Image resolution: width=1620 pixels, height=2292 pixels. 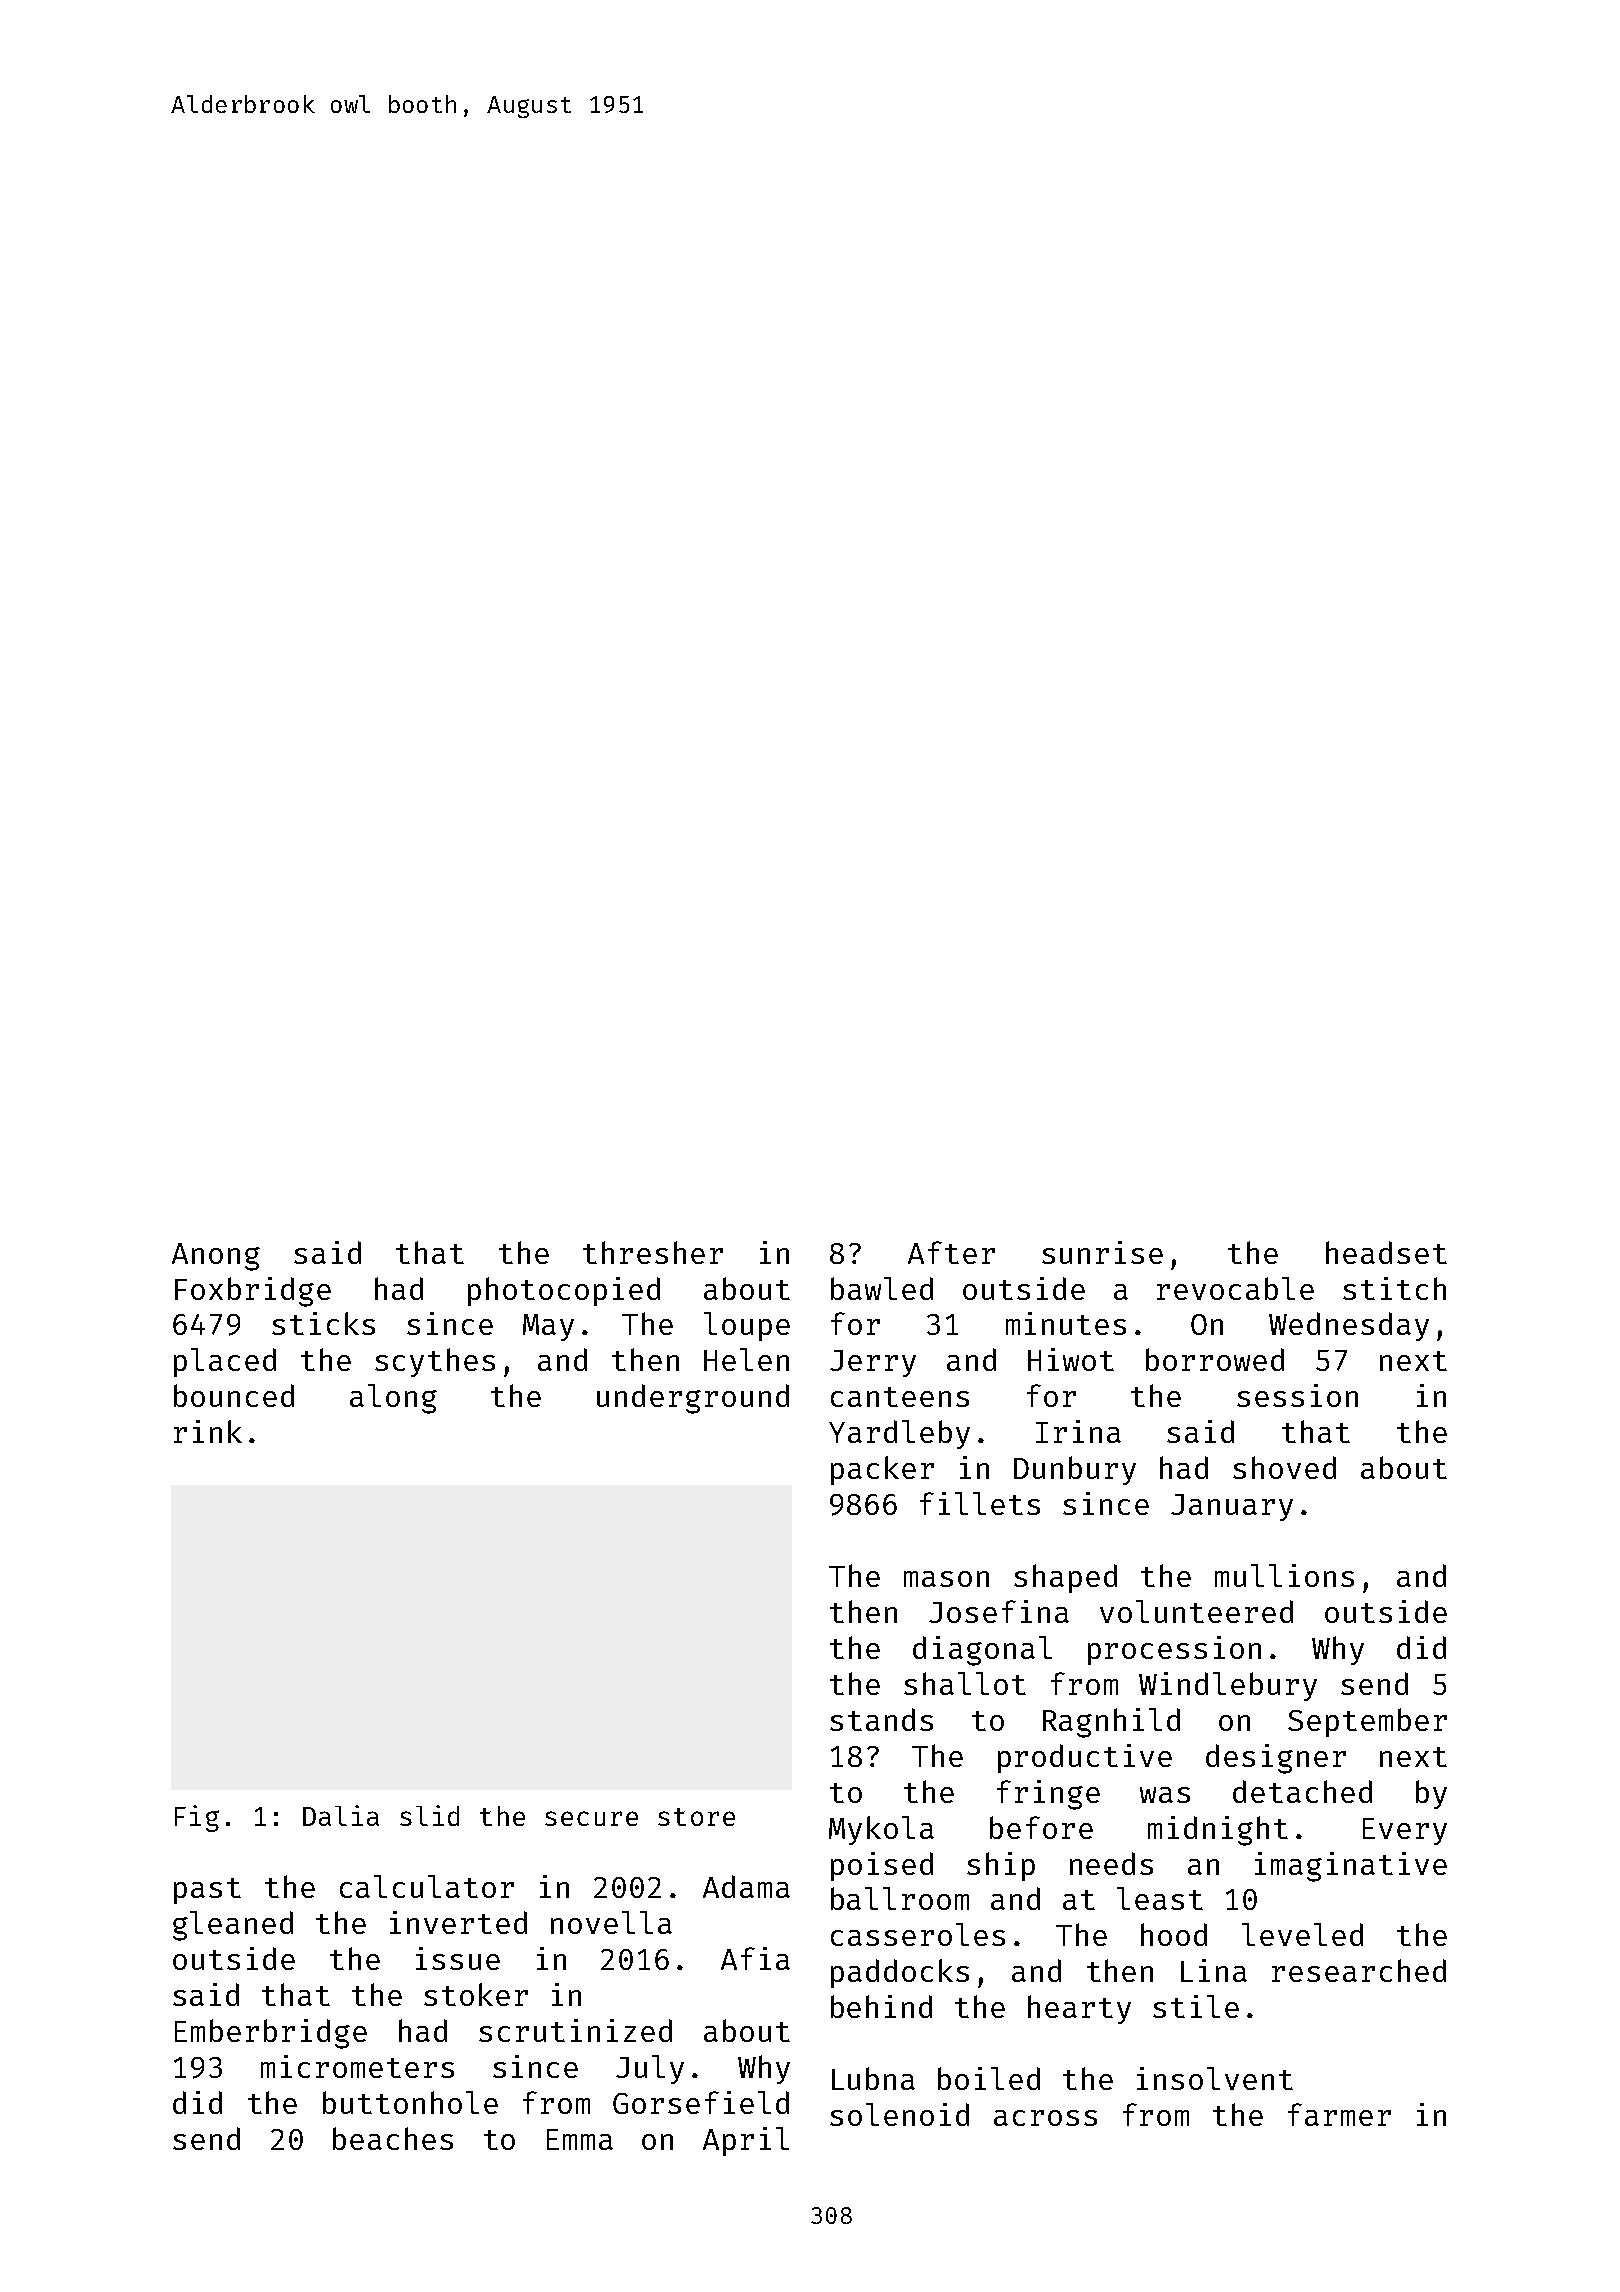 I want to click on past, so click(x=207, y=1891).
